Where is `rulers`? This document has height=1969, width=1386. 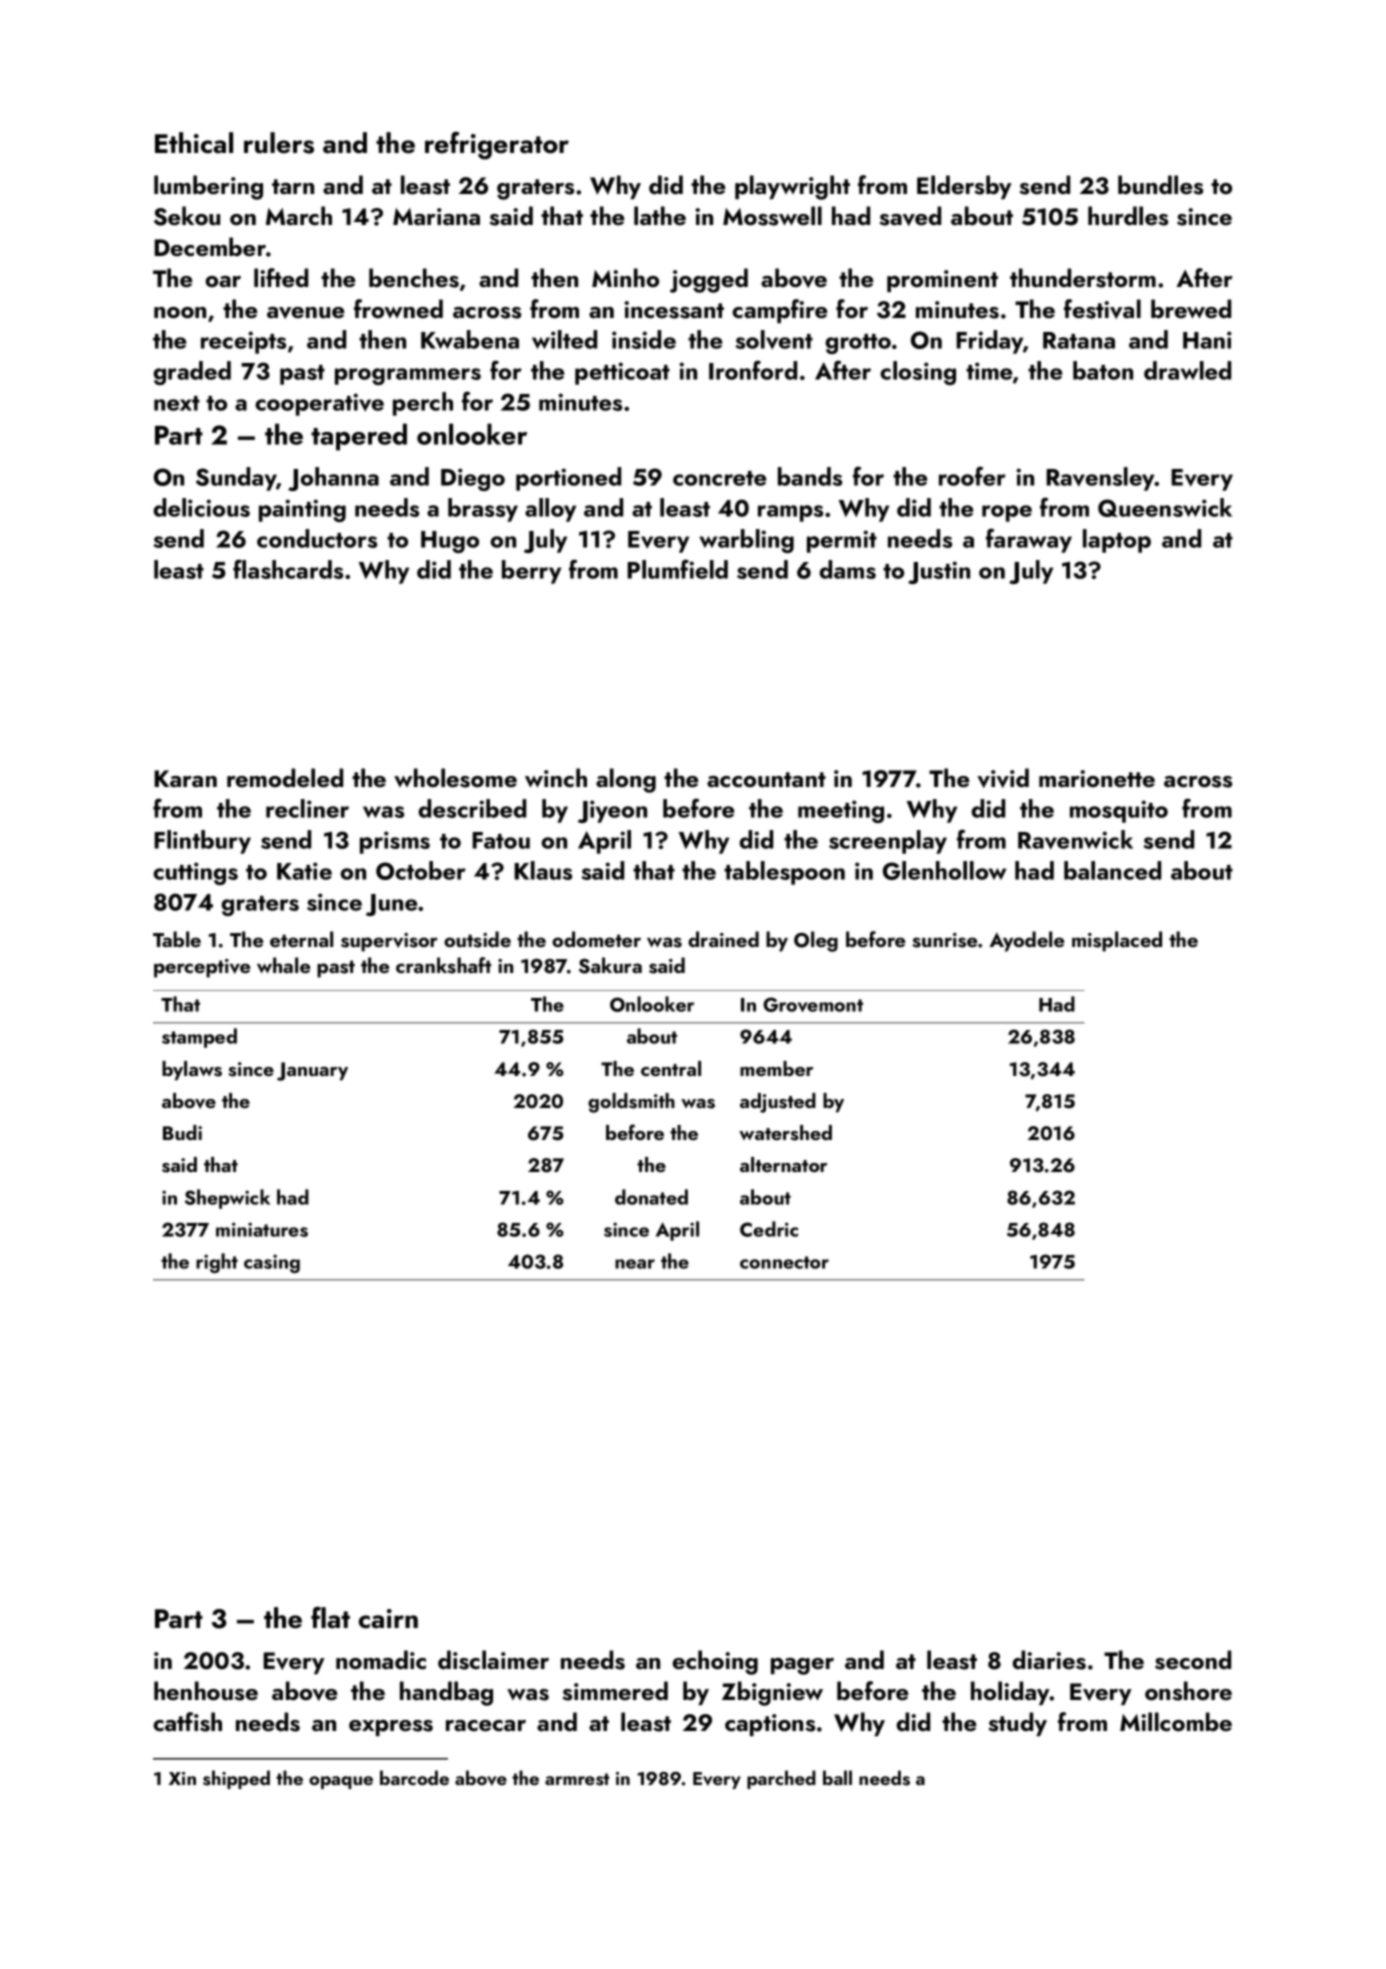 rulers is located at coordinates (279, 143).
